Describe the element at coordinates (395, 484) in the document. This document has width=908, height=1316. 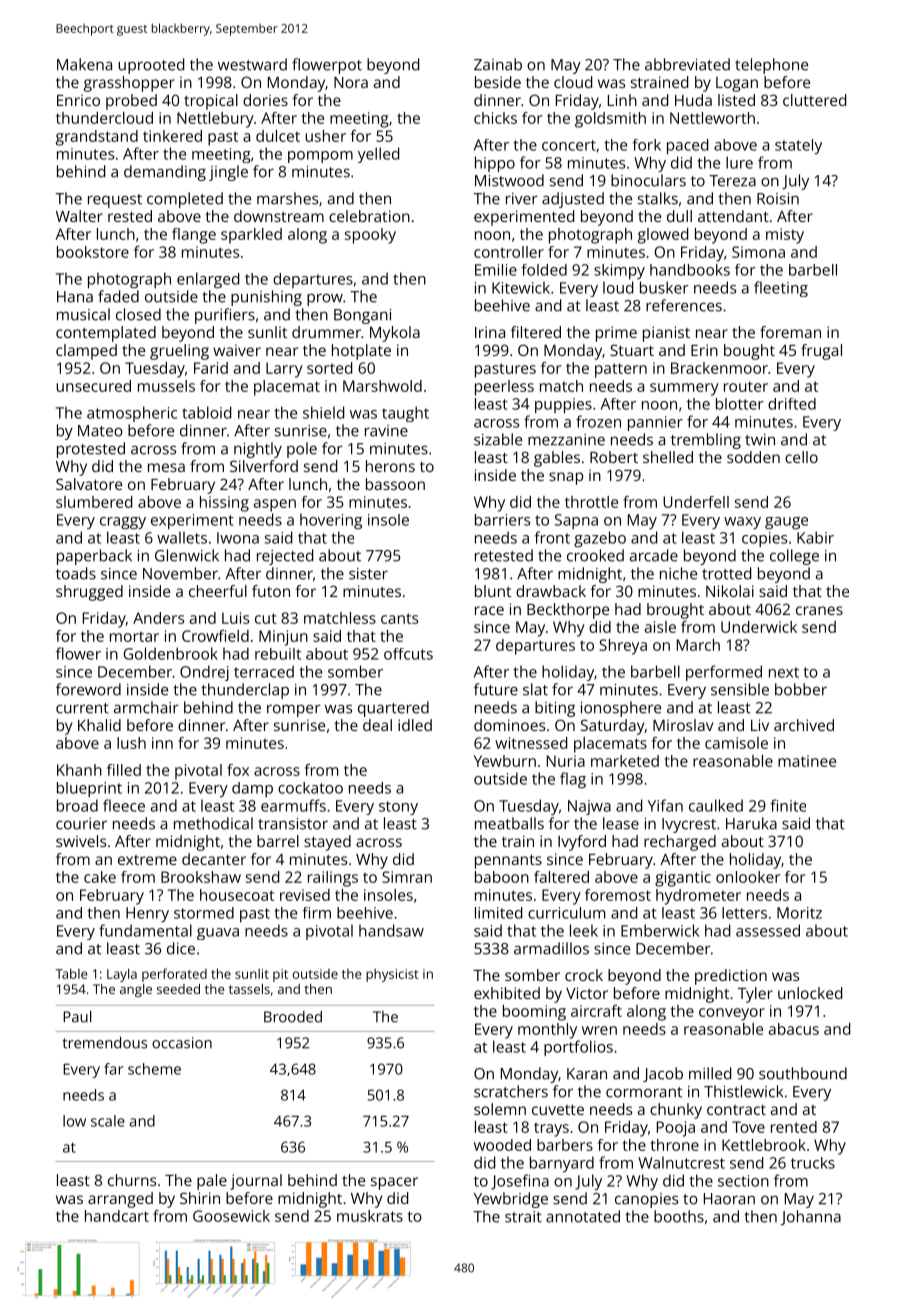
I see `bassoon` at that location.
